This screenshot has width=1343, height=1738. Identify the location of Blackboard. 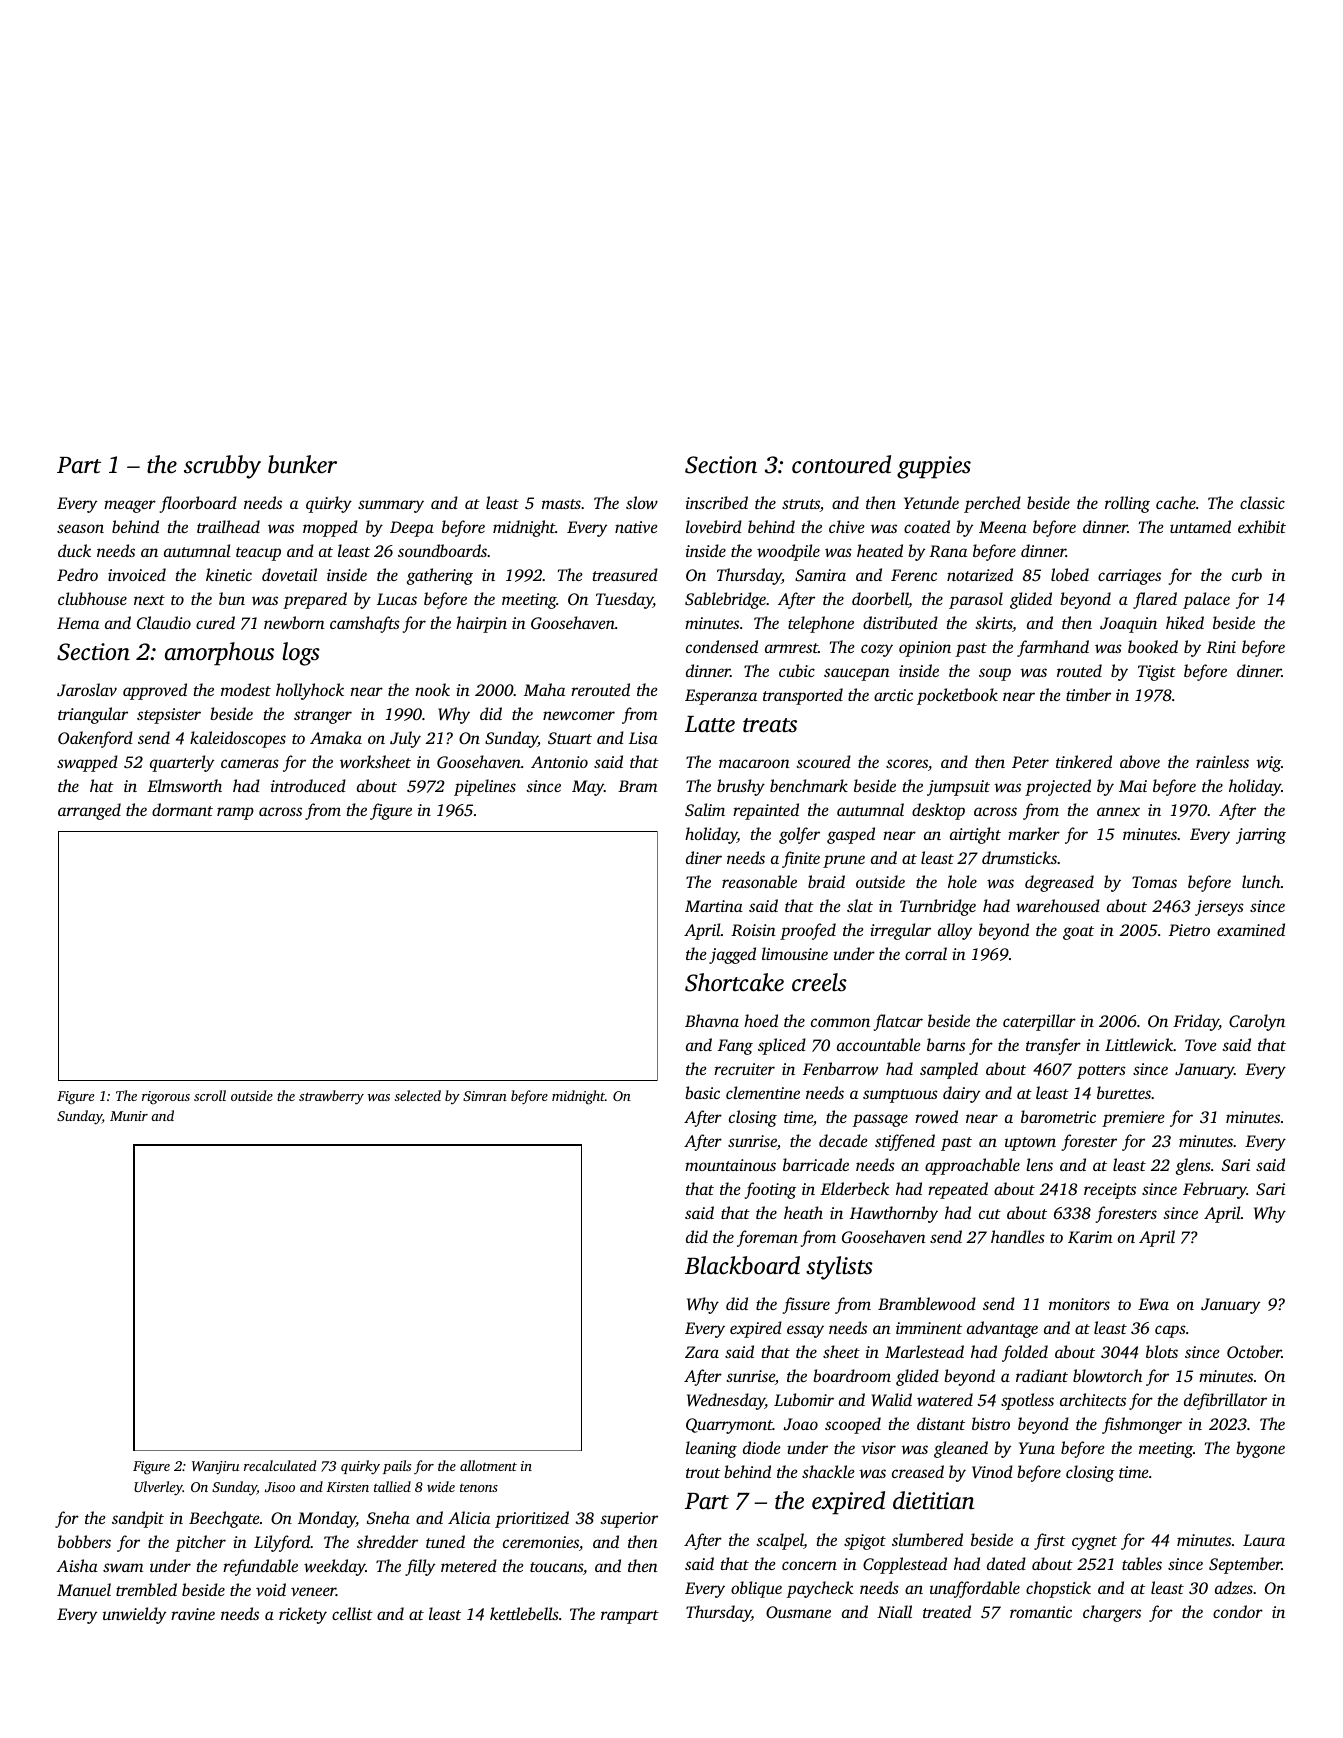
(742, 1265).
